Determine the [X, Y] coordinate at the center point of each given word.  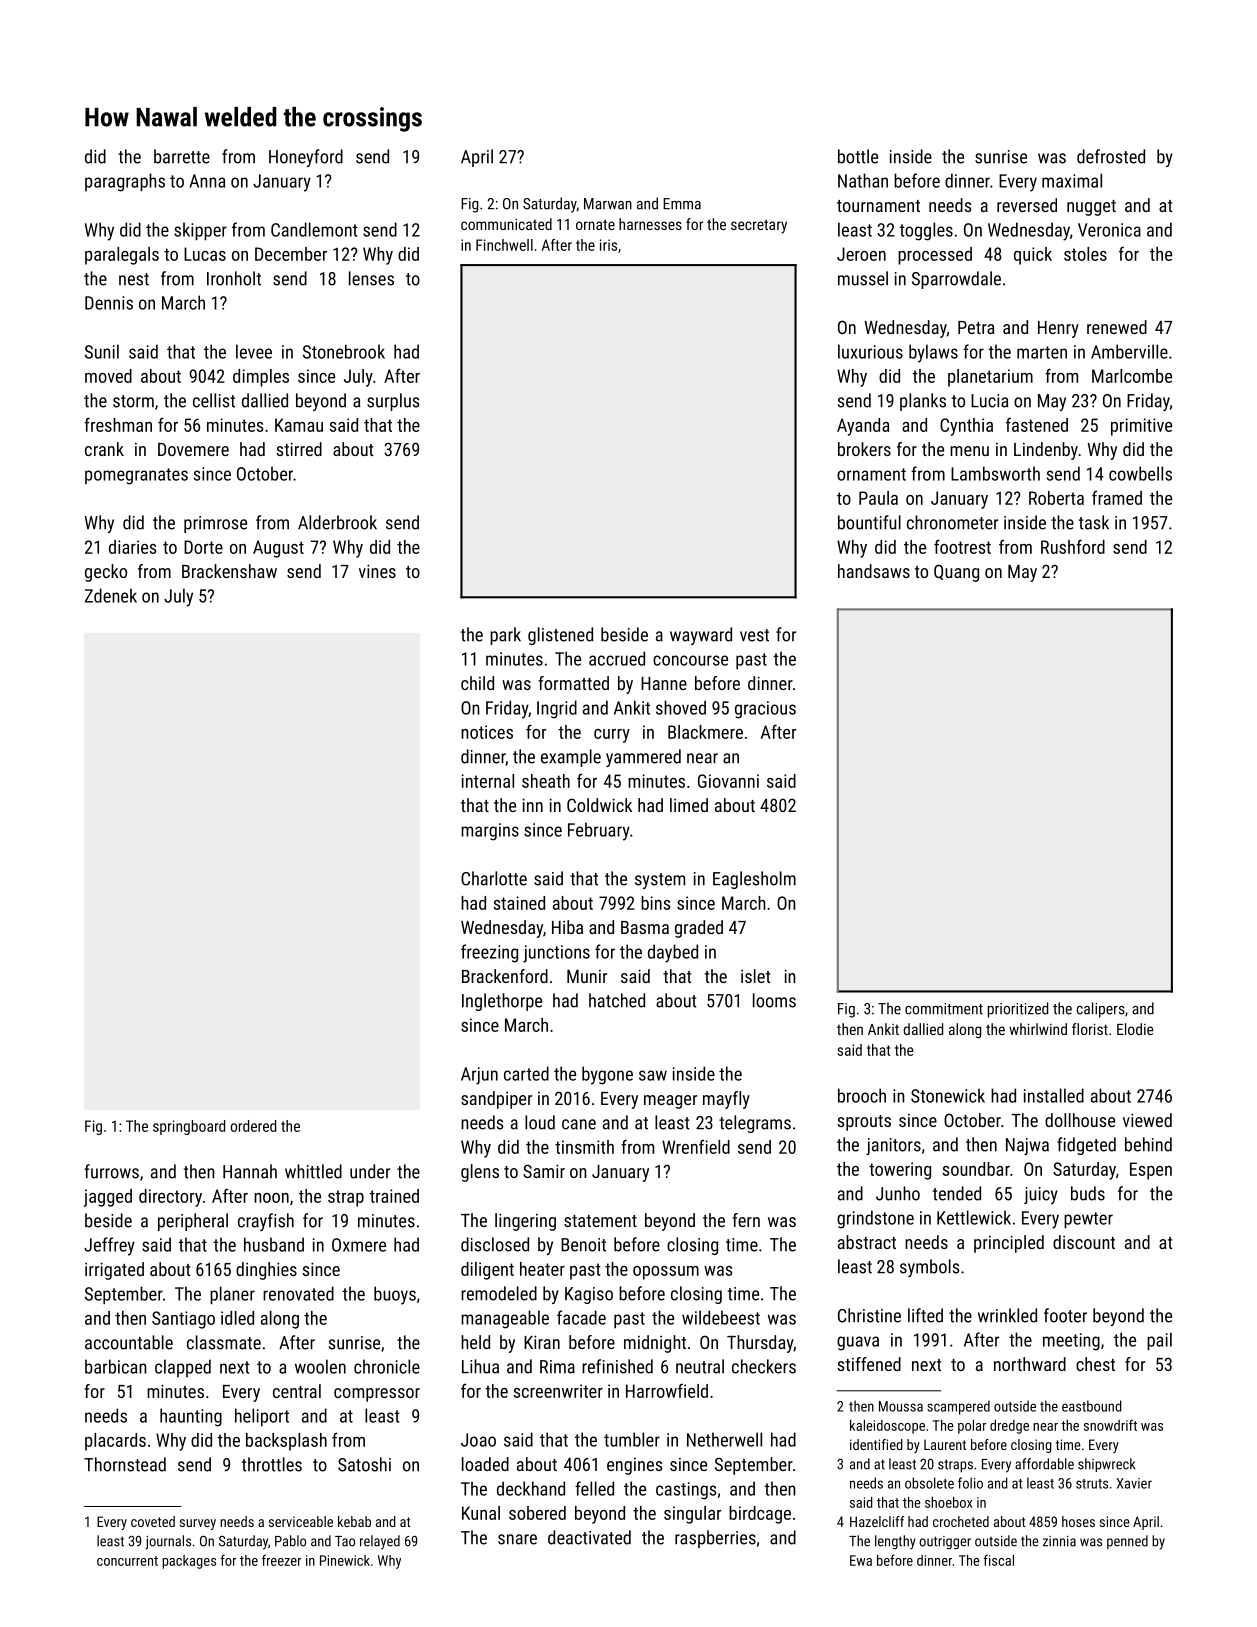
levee [254, 351]
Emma [682, 204]
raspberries [715, 1539]
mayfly [726, 1100]
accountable [129, 1342]
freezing [489, 953]
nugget [1091, 208]
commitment [944, 1009]
